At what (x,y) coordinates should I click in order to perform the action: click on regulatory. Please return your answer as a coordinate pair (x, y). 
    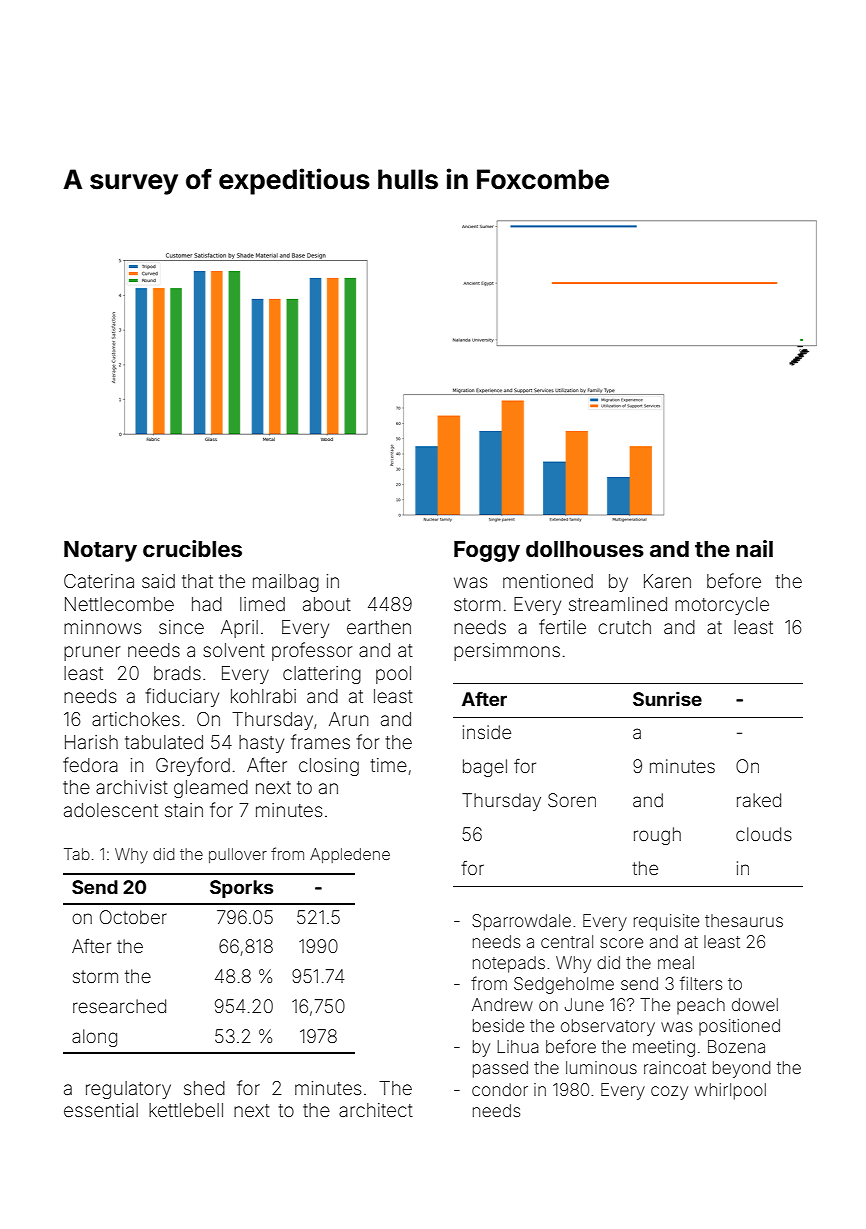
    Looking at the image, I should click on (128, 1090).
